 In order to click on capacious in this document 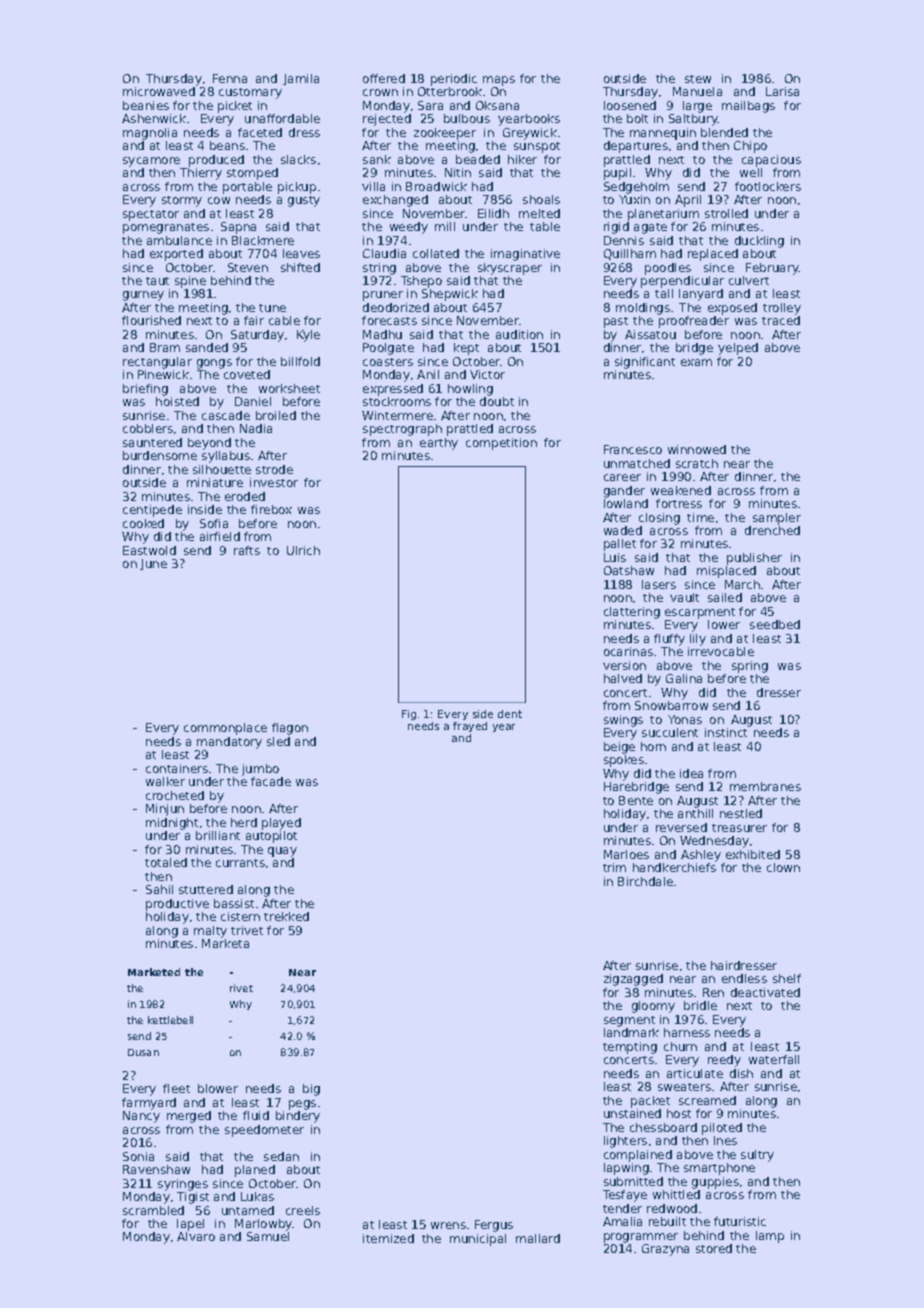, I will do `click(771, 161)`.
